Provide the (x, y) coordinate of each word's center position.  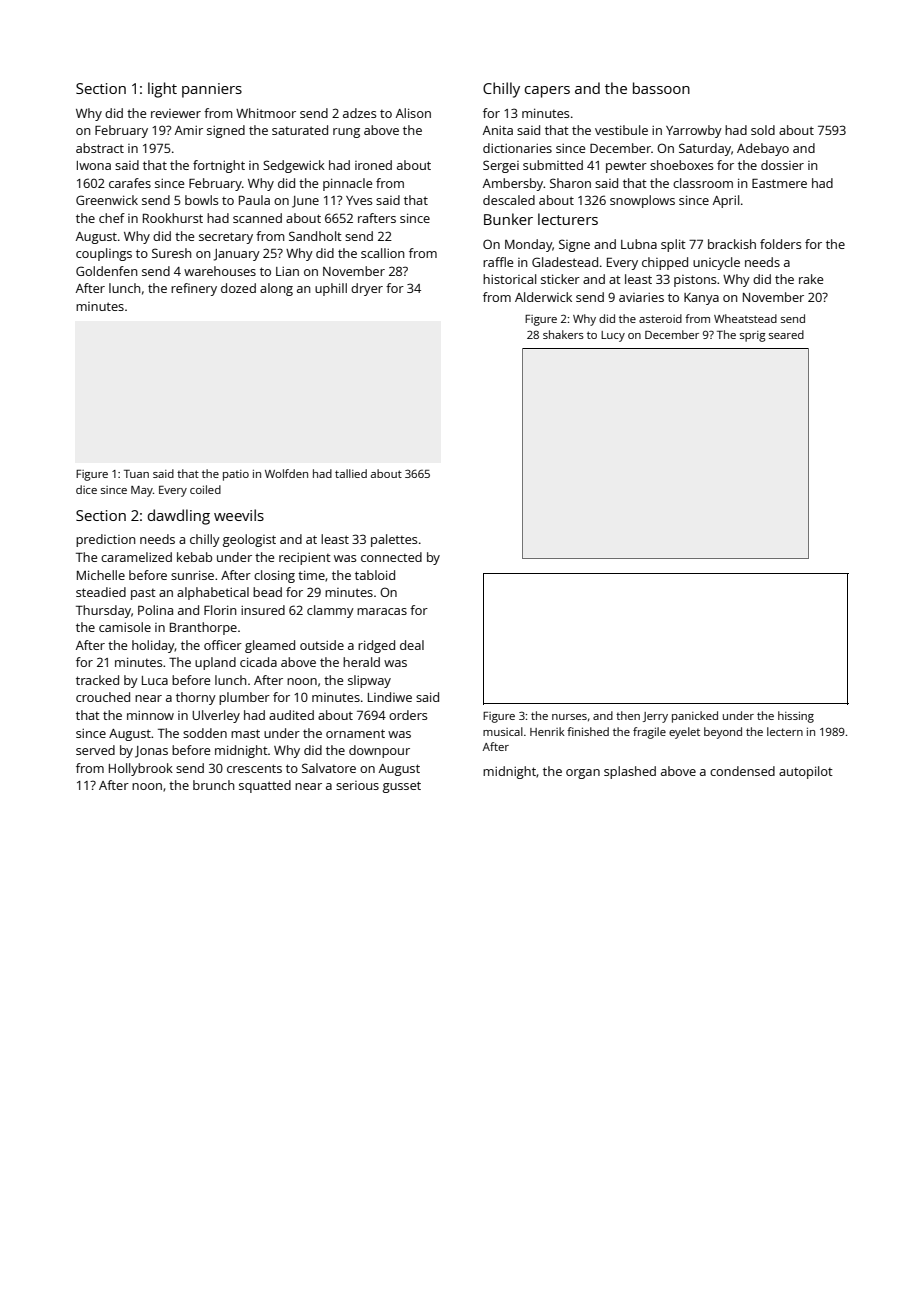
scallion (382, 253)
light (162, 90)
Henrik (547, 731)
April (726, 201)
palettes (394, 540)
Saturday (705, 149)
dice (86, 489)
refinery (194, 289)
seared (786, 334)
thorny (196, 698)
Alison (413, 113)
